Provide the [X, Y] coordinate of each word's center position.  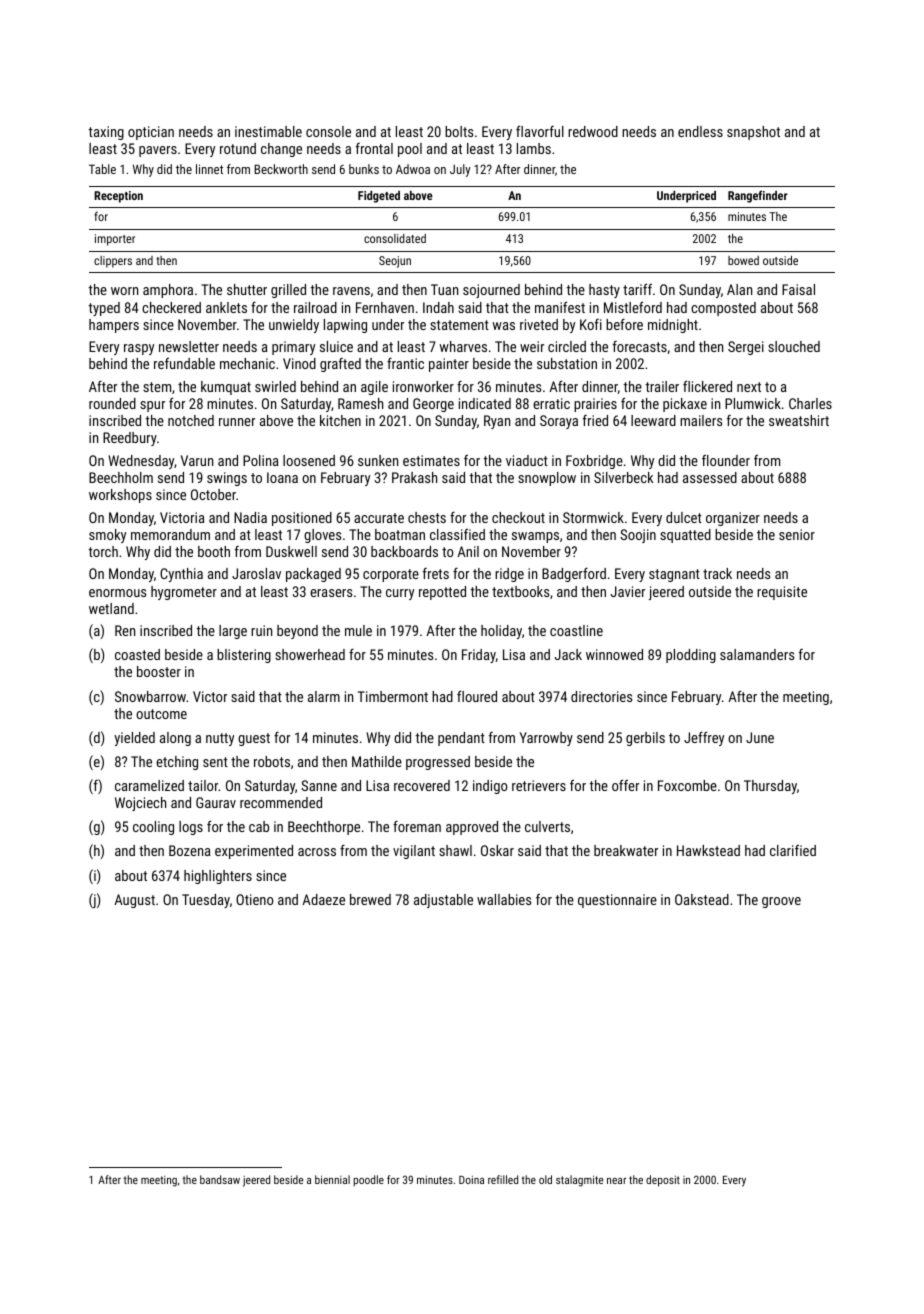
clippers [113, 262]
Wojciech [140, 804]
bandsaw [220, 1179]
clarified [793, 850]
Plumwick [753, 403]
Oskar [497, 850]
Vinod [299, 363]
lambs [534, 148]
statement [459, 325]
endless [700, 131]
